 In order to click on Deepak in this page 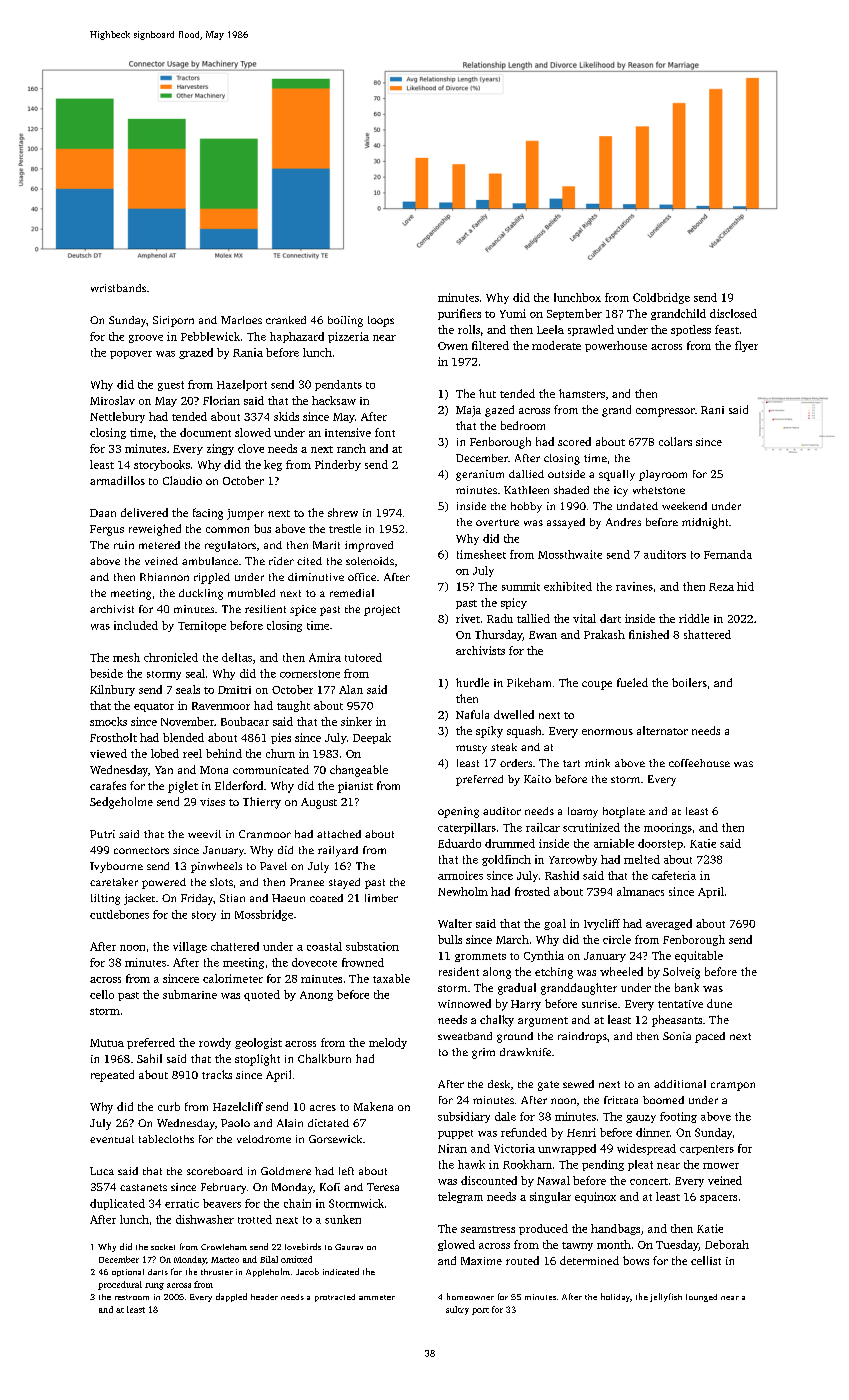, I will do `click(372, 738)`.
